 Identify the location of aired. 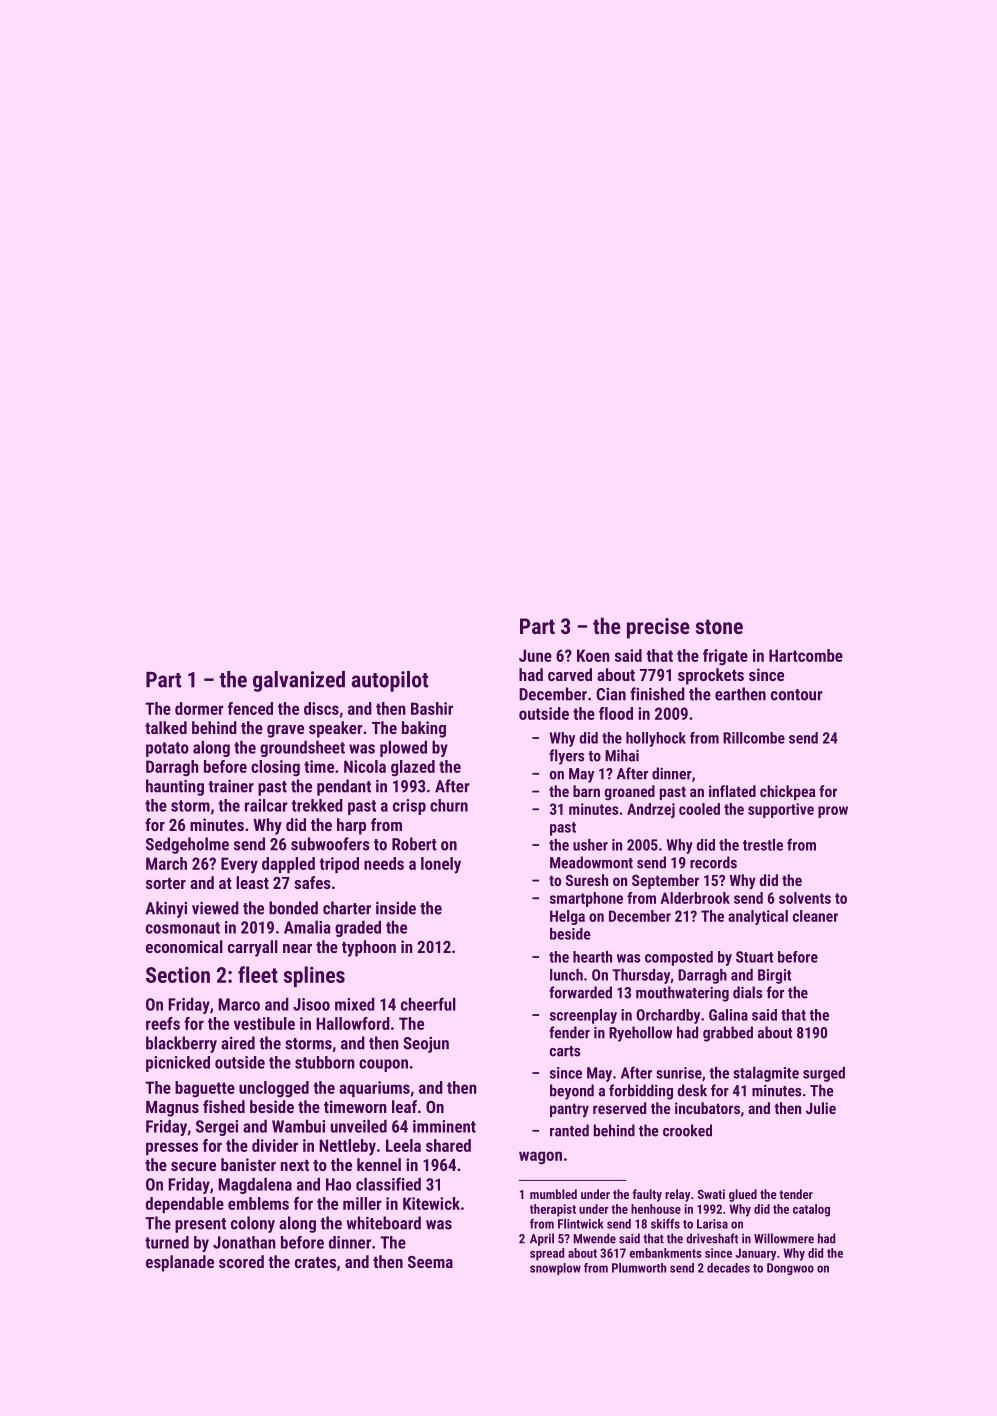
(238, 1043).
